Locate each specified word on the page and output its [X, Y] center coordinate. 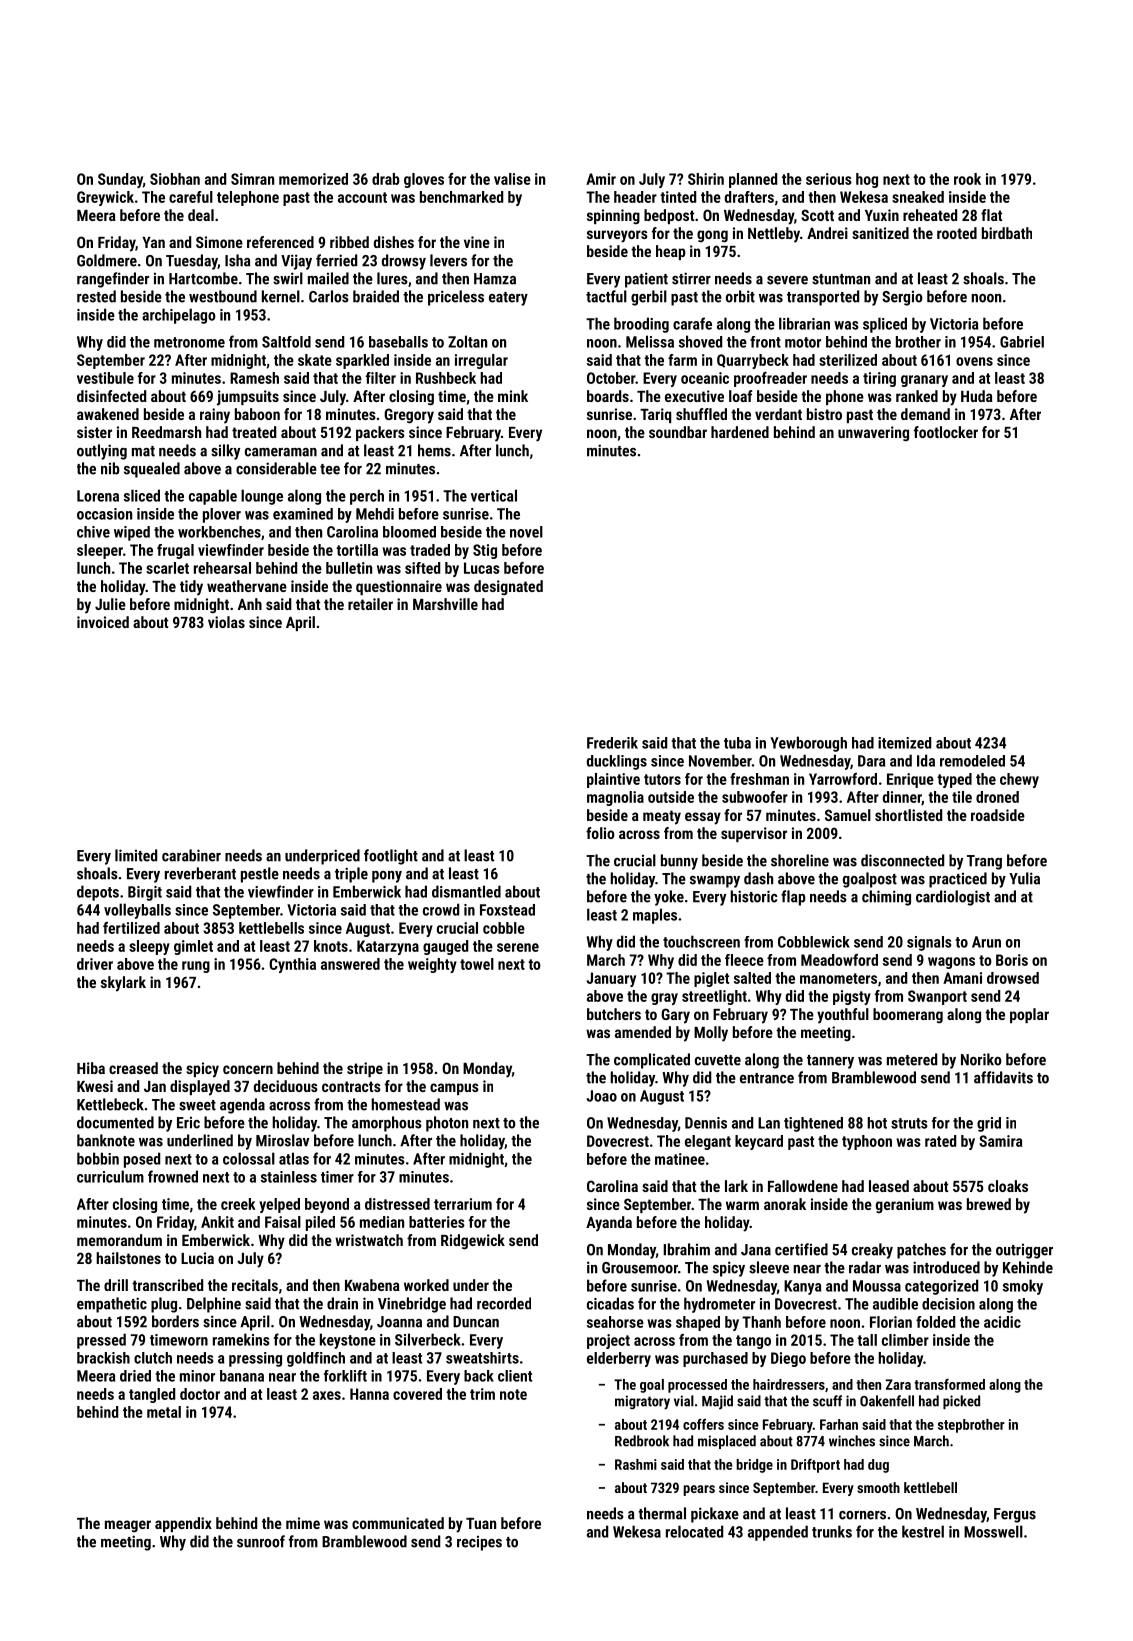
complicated [652, 1061]
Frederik [612, 743]
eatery [508, 299]
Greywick [105, 198]
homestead [405, 1104]
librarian [804, 323]
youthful [843, 1016]
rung [196, 967]
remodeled [972, 761]
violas [226, 622]
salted [752, 978]
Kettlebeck [110, 1104]
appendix [183, 1524]
